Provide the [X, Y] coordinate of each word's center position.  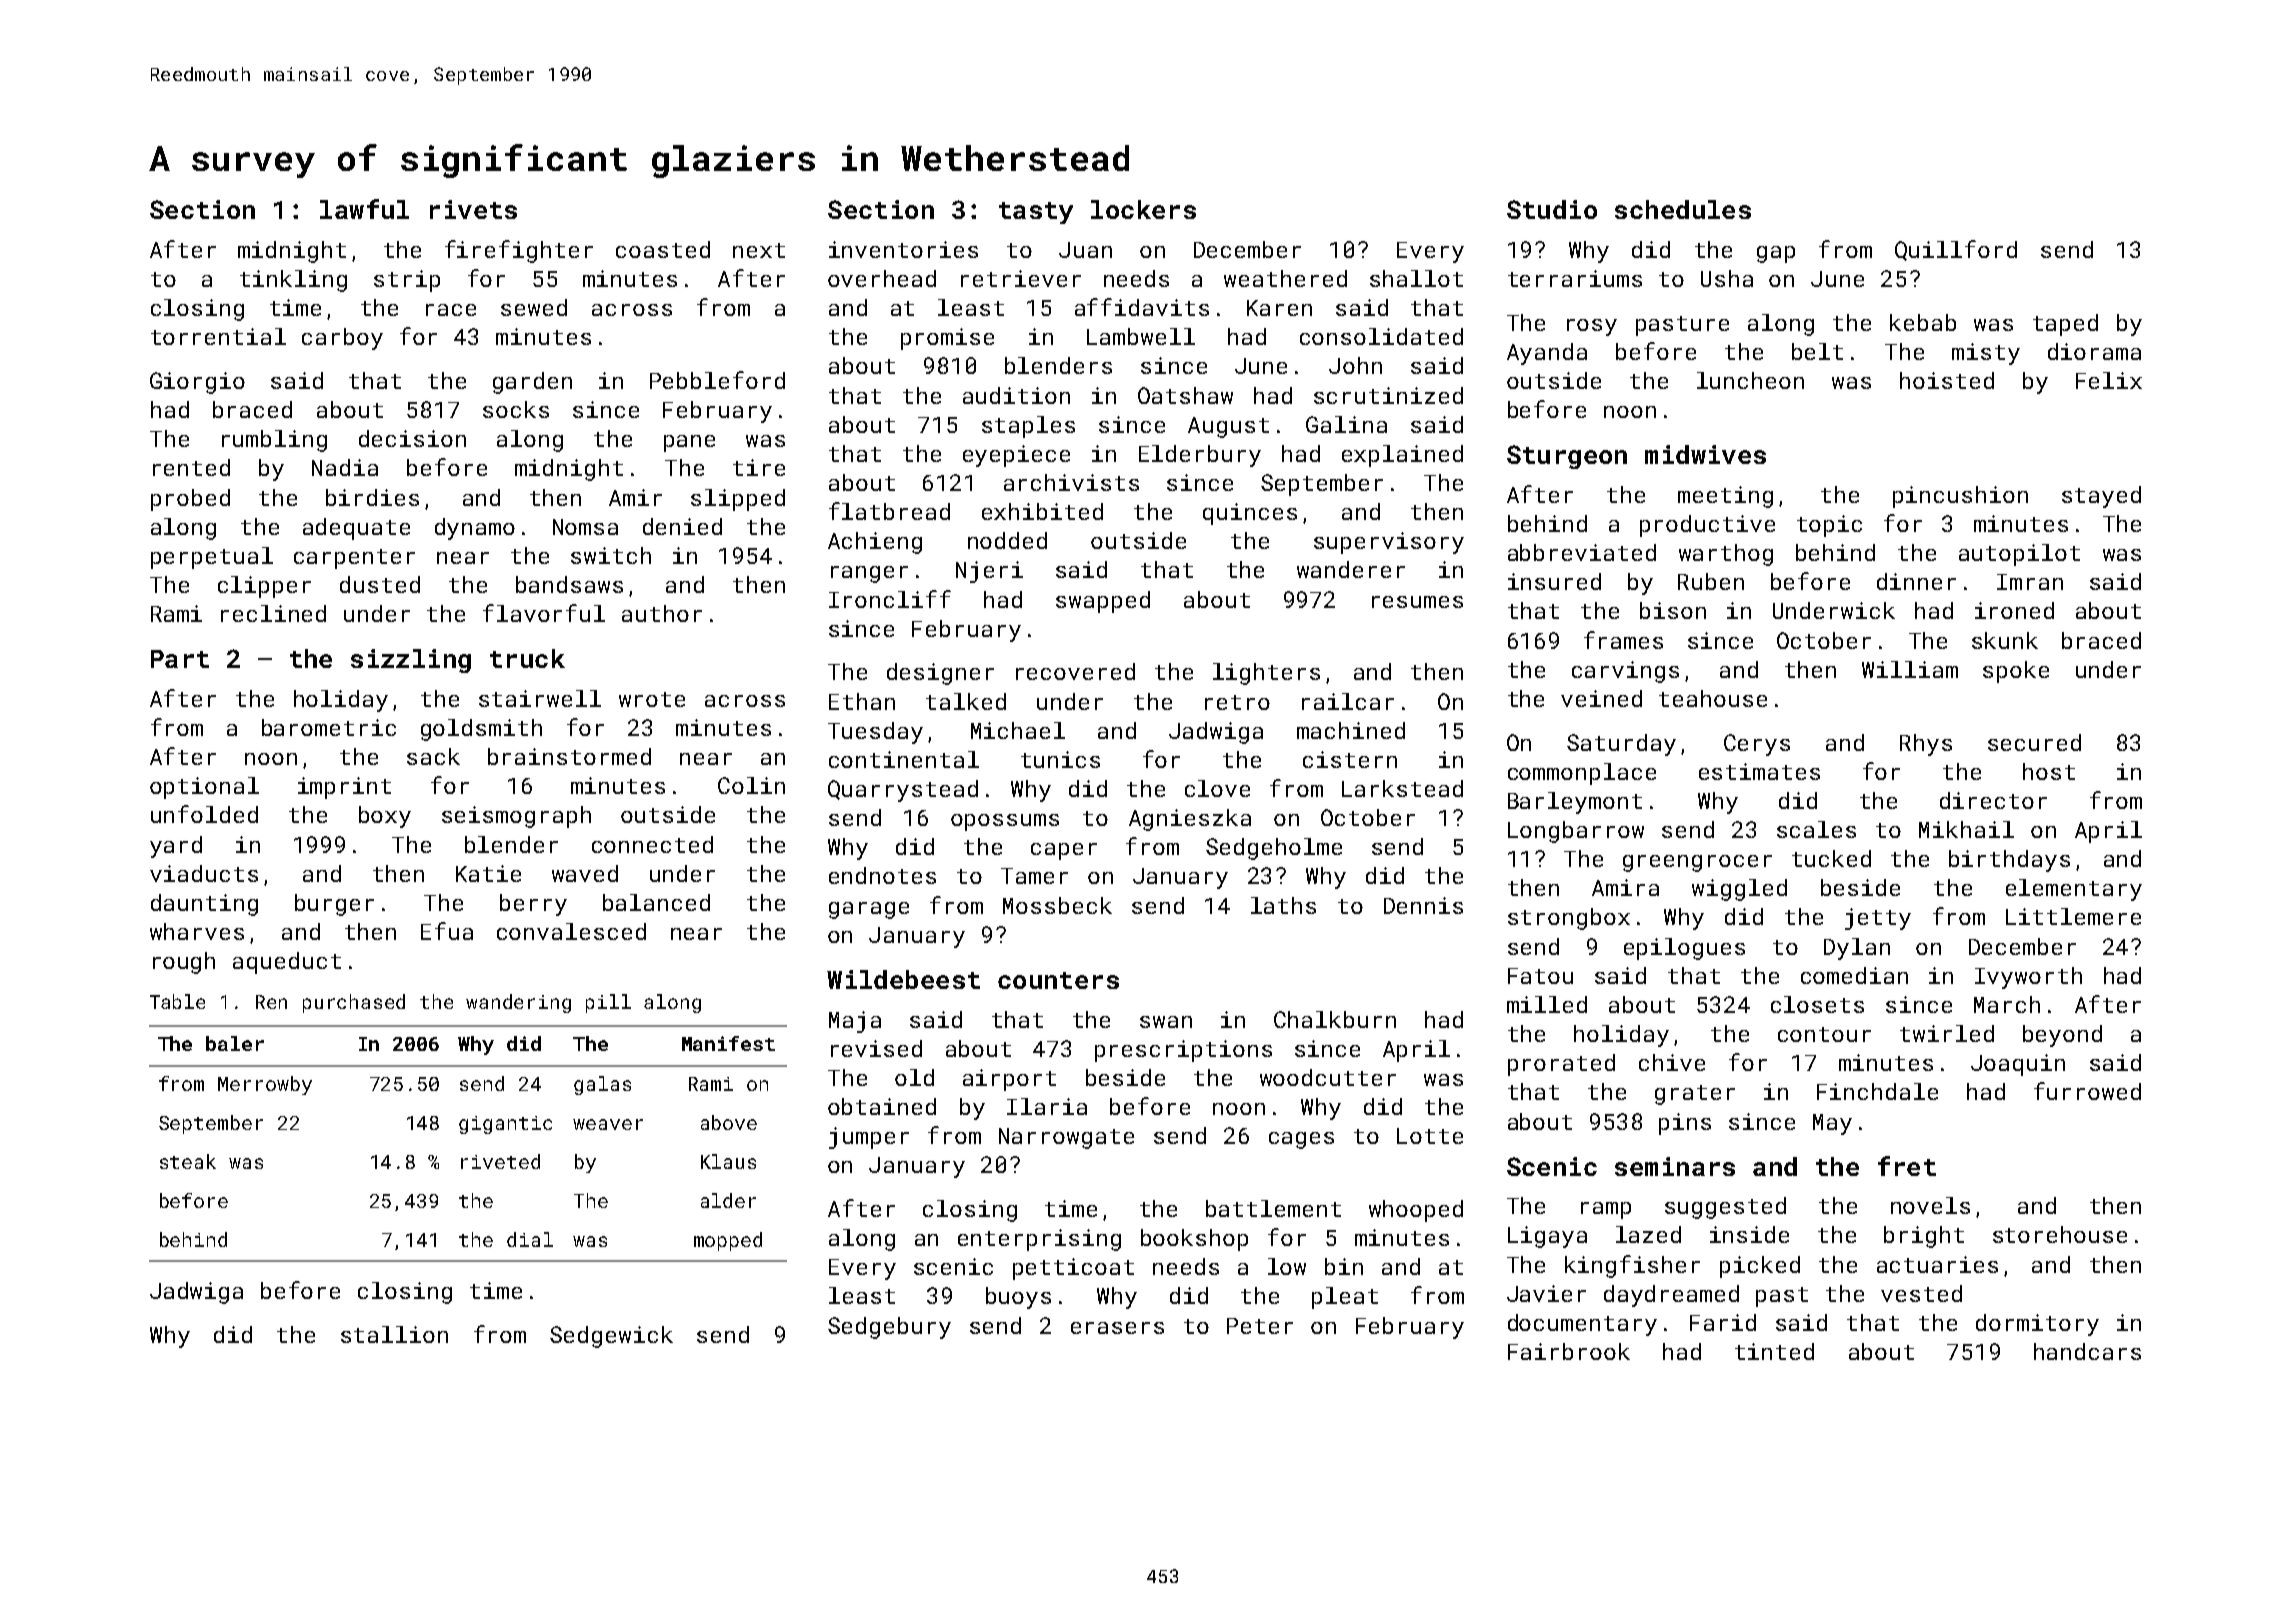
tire [759, 467]
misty [1986, 354]
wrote [652, 699]
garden [532, 383]
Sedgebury [889, 1328]
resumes [1417, 602]
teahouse [1713, 698]
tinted [1774, 1351]
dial [530, 1239]
